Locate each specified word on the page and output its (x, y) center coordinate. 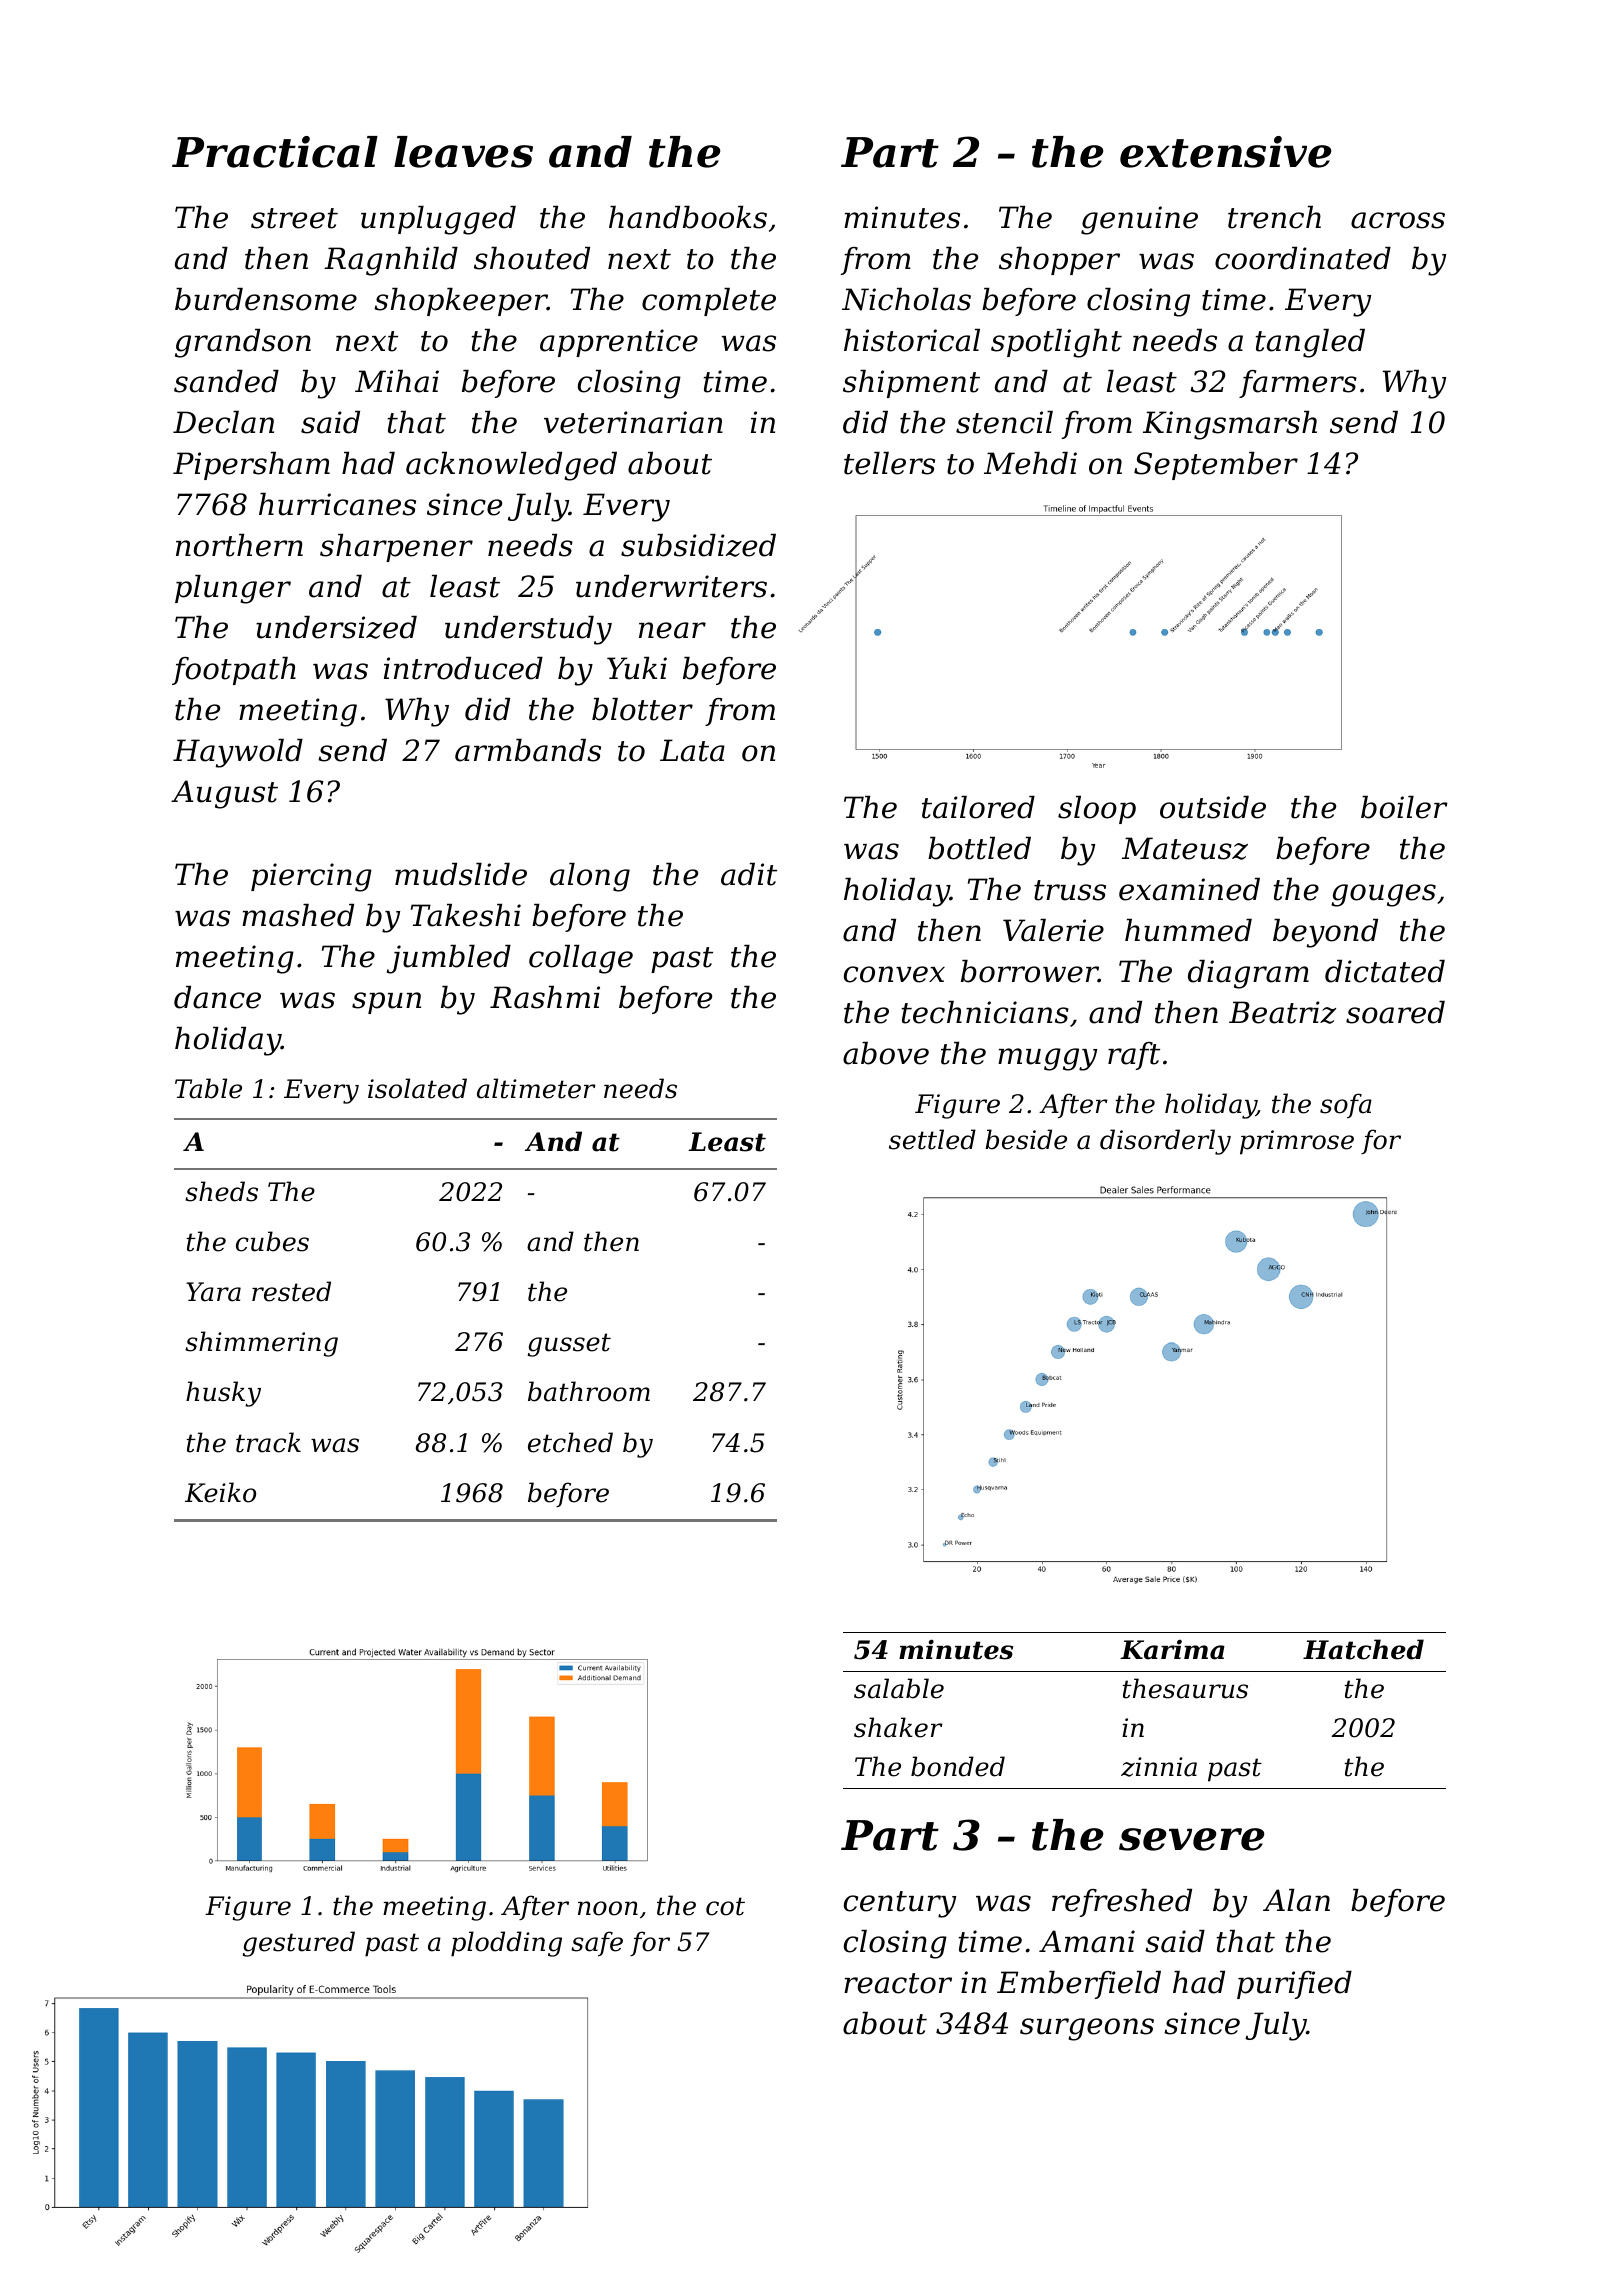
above (886, 1053)
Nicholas (906, 299)
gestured (299, 1944)
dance (217, 997)
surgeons (1087, 2029)
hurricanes (337, 504)
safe (597, 1944)
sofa (1346, 1106)
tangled (1310, 343)
